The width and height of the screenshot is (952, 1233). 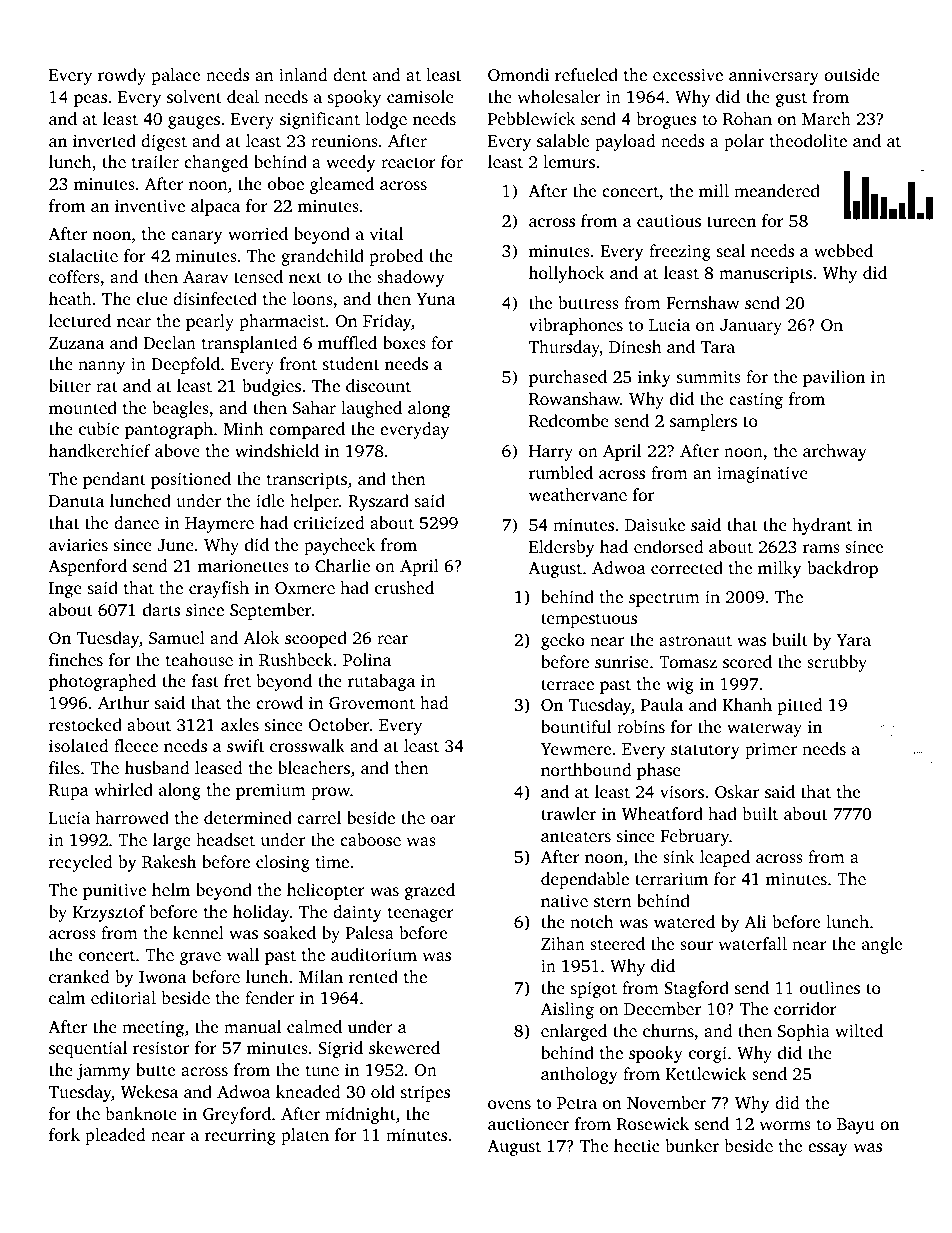 I want to click on refueled, so click(x=586, y=74).
